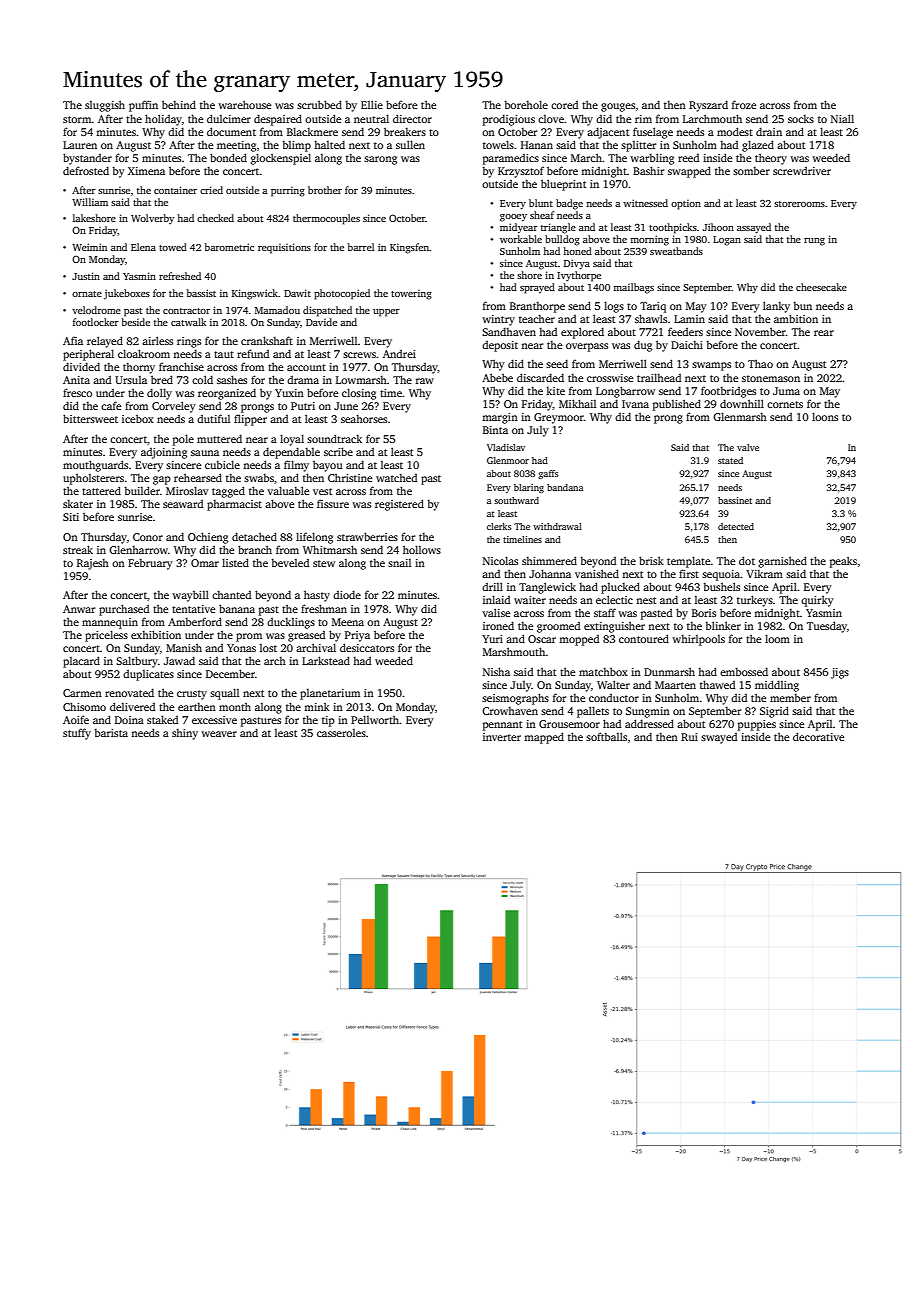  I want to click on storerooms, so click(799, 204).
